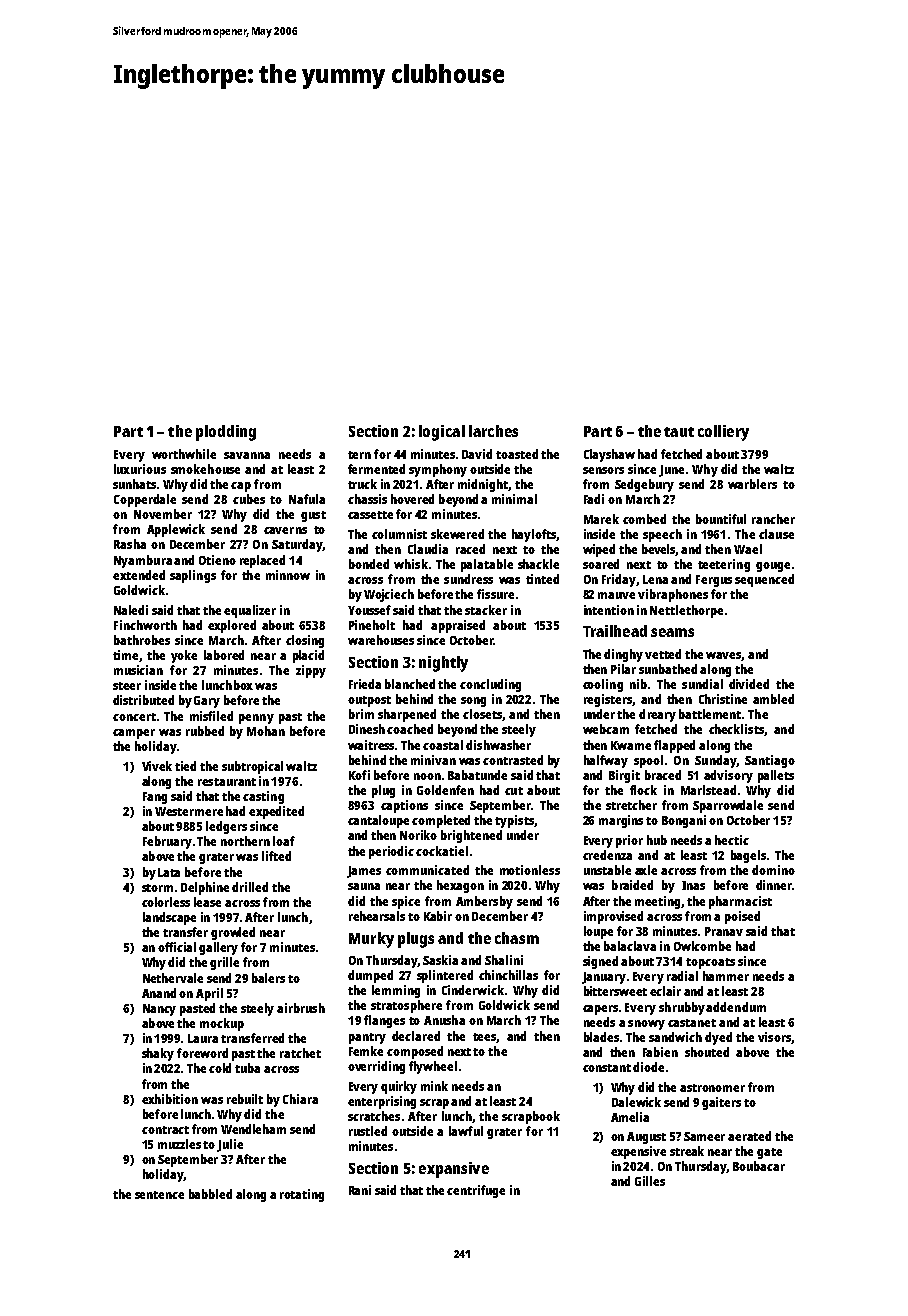 The width and height of the screenshot is (908, 1316). I want to click on babbled, so click(210, 1194).
